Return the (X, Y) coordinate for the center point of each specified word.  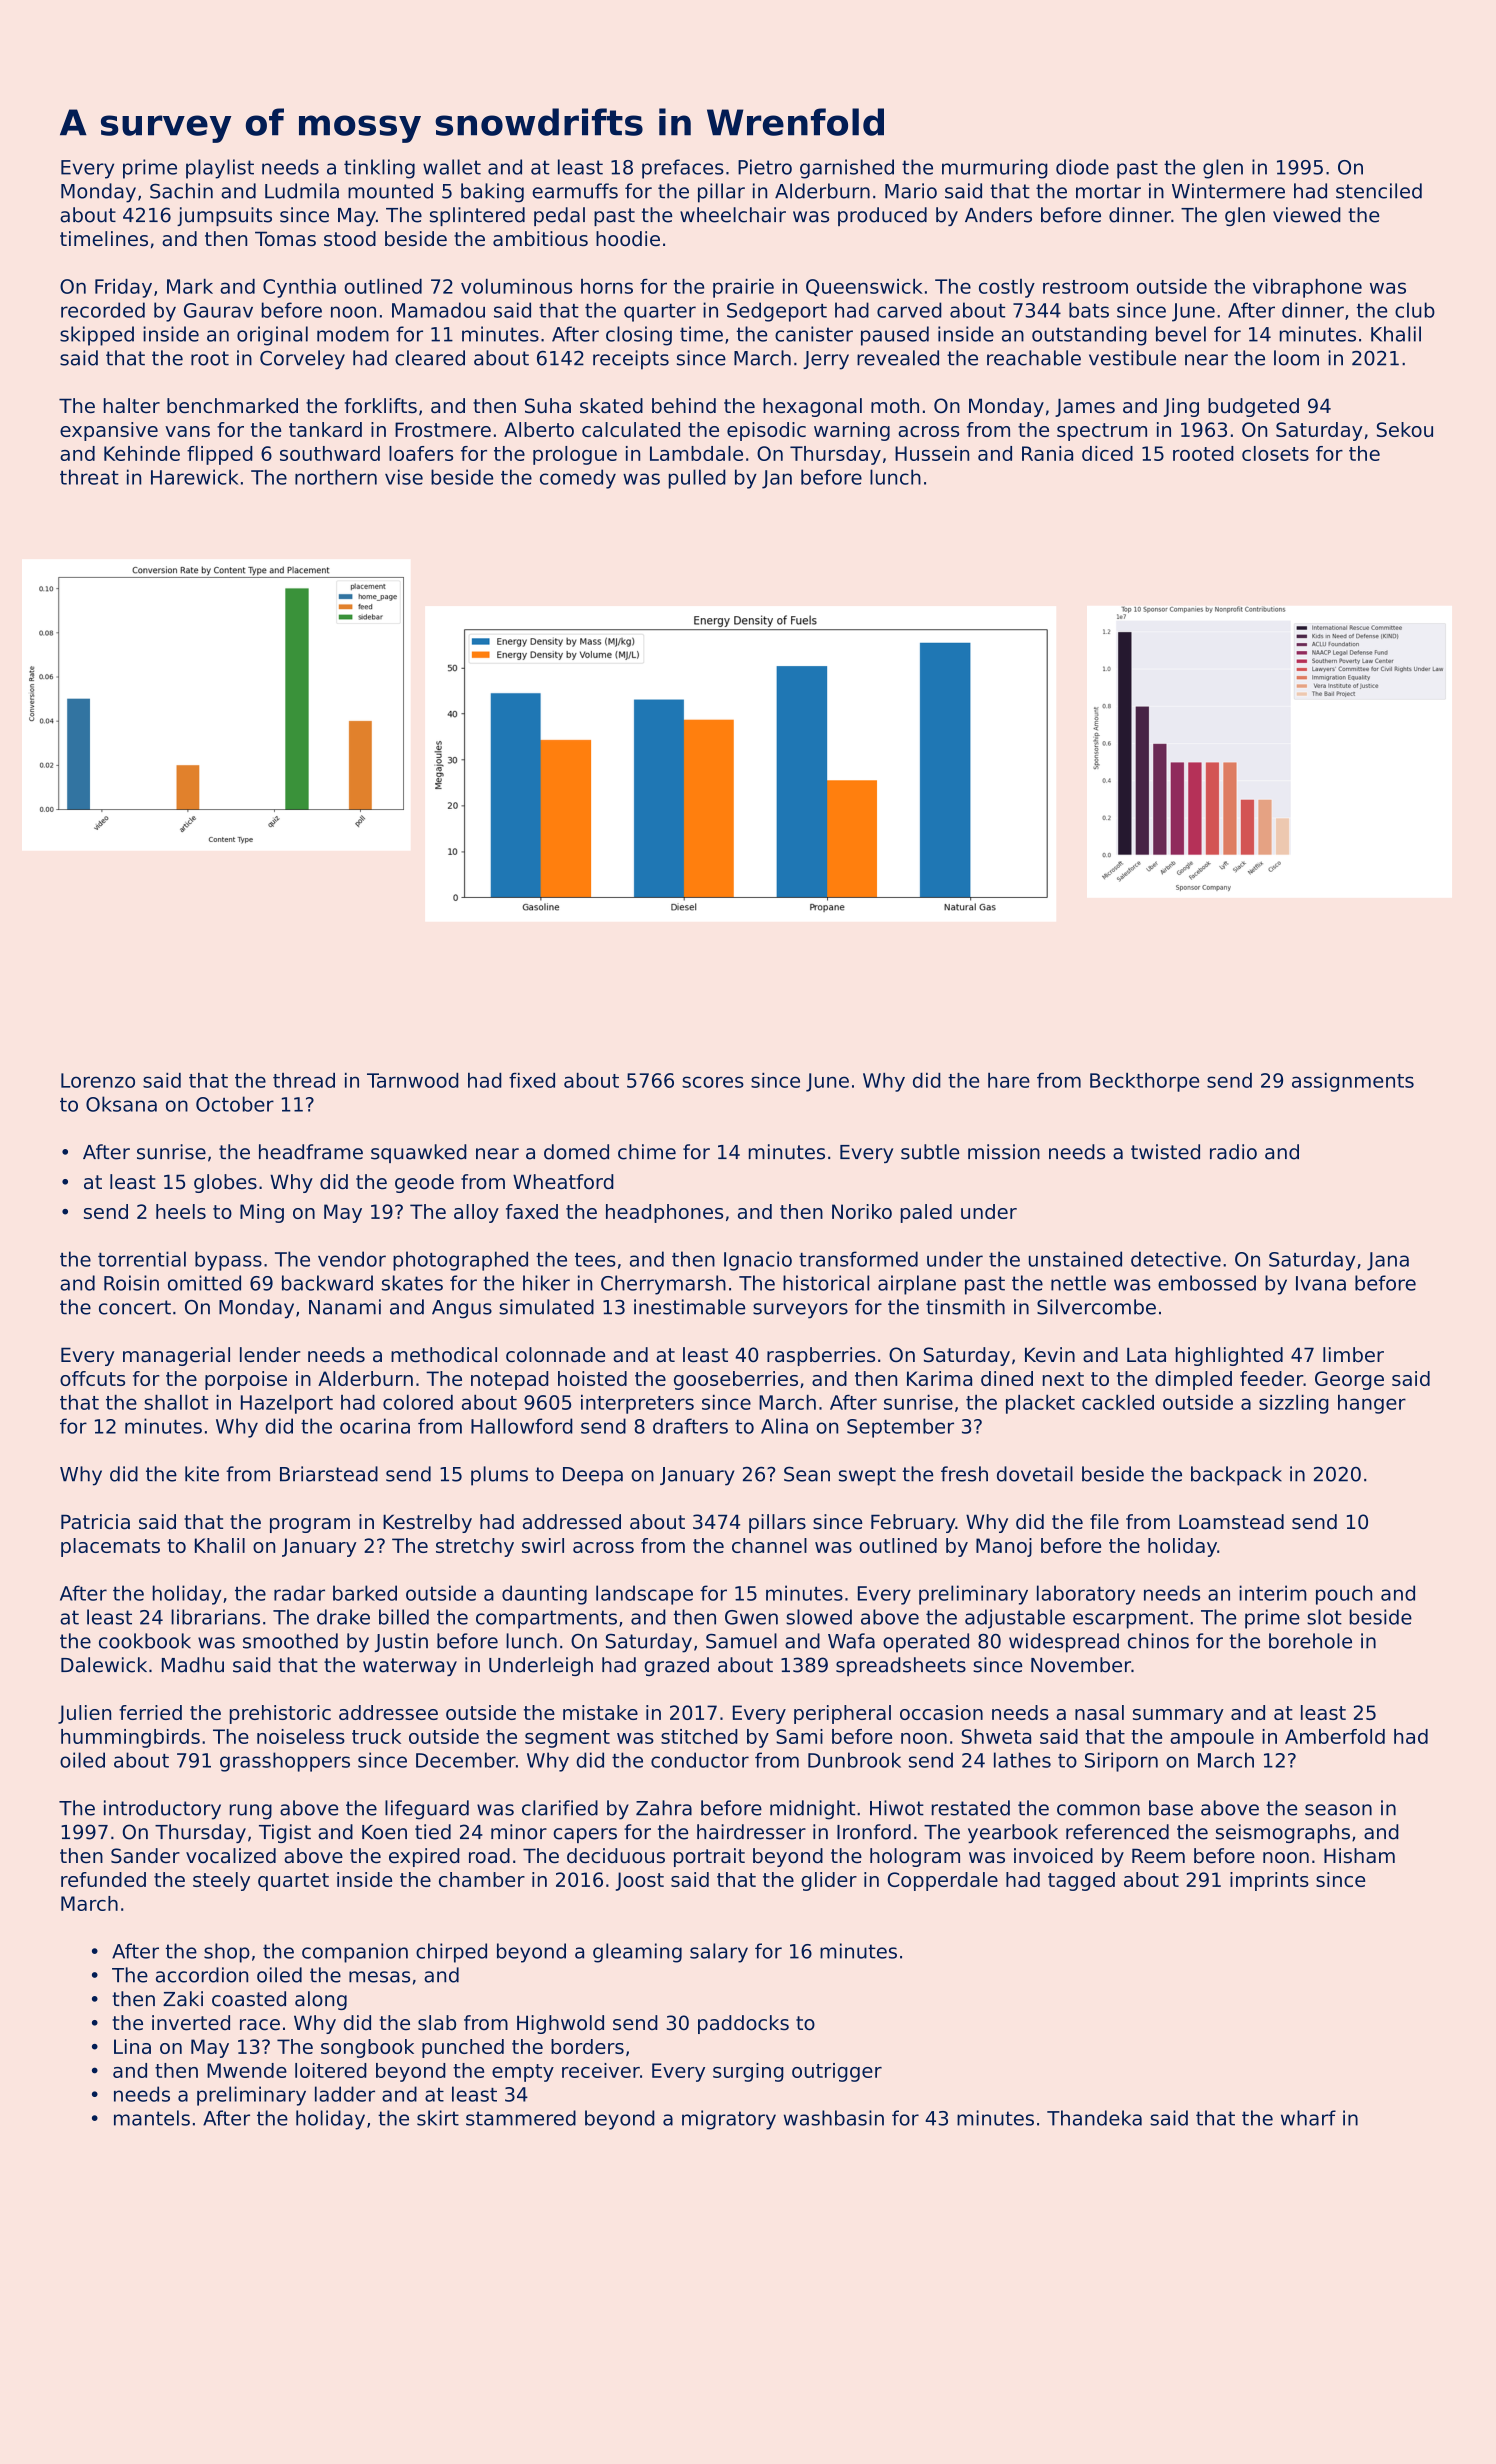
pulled (697, 479)
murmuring (995, 169)
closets (1275, 453)
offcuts (92, 1378)
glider (829, 1881)
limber (1353, 1355)
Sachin (181, 191)
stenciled (1379, 191)
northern (336, 477)
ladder (345, 2094)
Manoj (1004, 1547)
